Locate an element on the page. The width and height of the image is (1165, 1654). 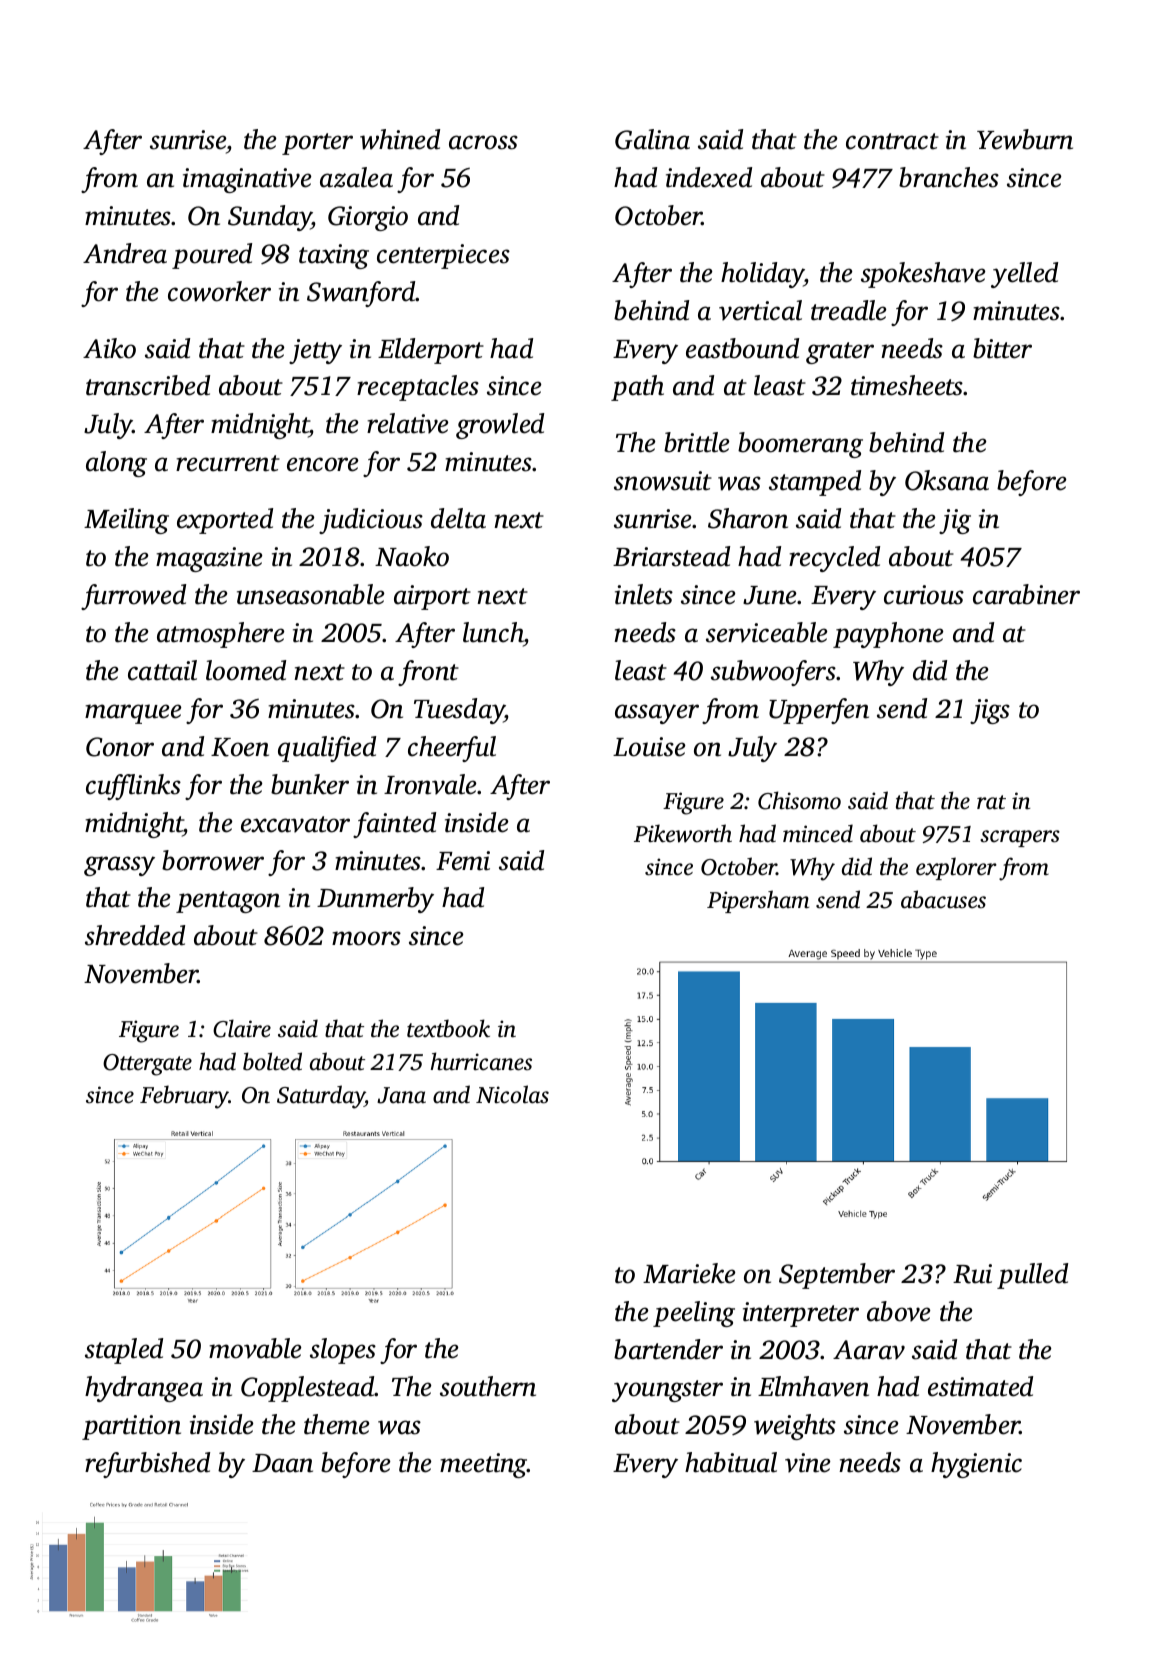
treadle is located at coordinates (849, 310).
